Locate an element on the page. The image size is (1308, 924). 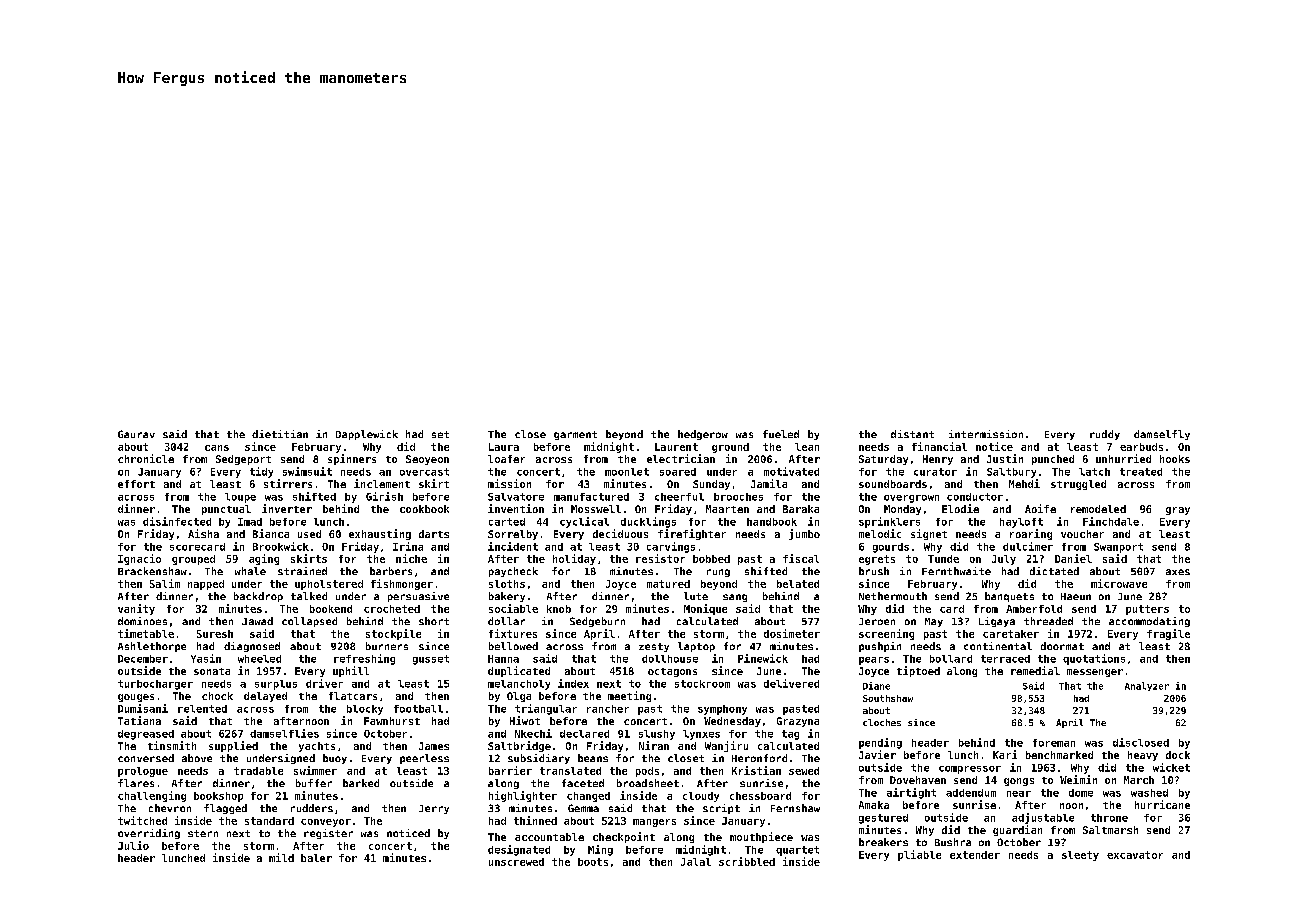
boots is located at coordinates (593, 862).
